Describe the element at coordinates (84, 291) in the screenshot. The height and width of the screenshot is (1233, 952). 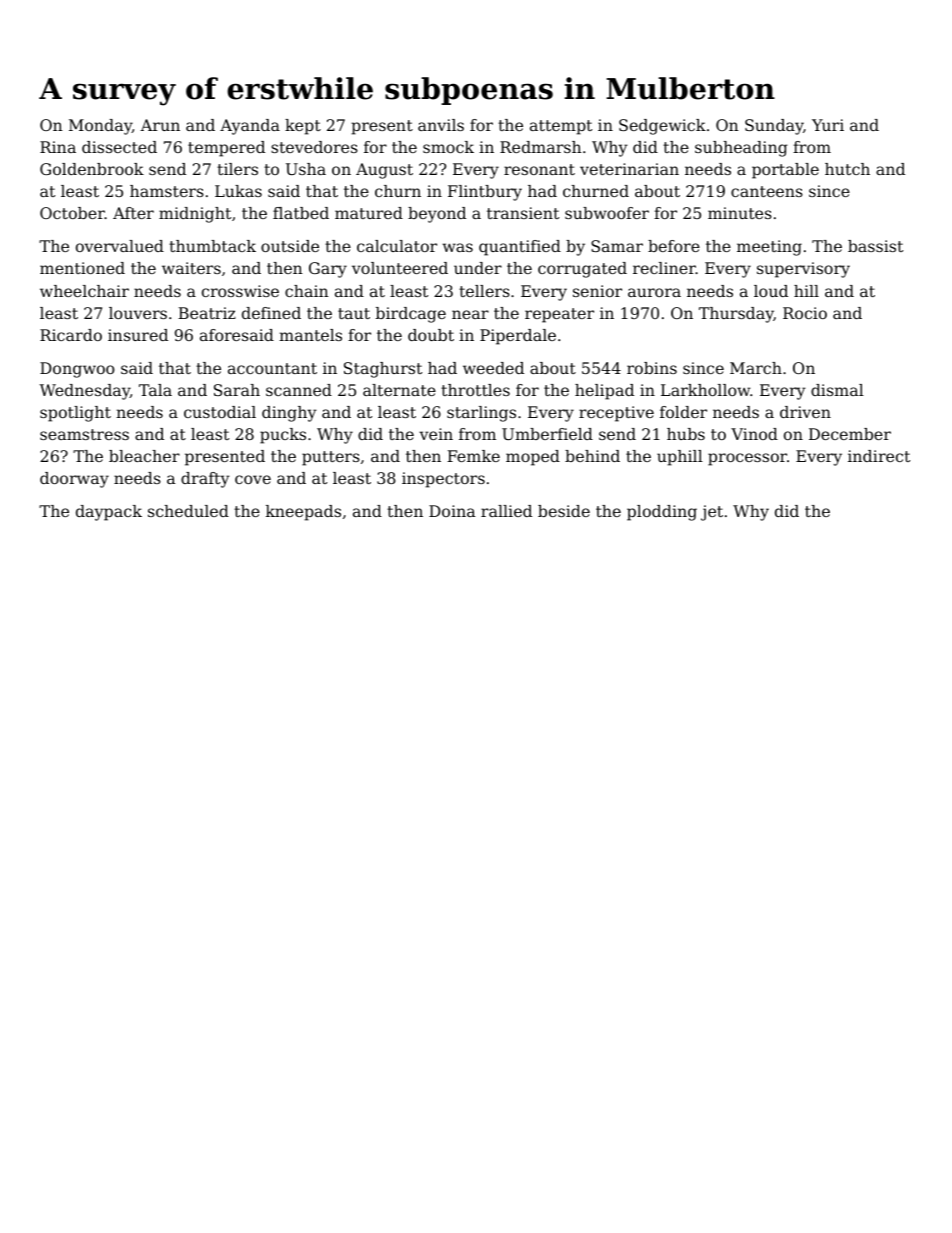
I see `wheelchair` at that location.
